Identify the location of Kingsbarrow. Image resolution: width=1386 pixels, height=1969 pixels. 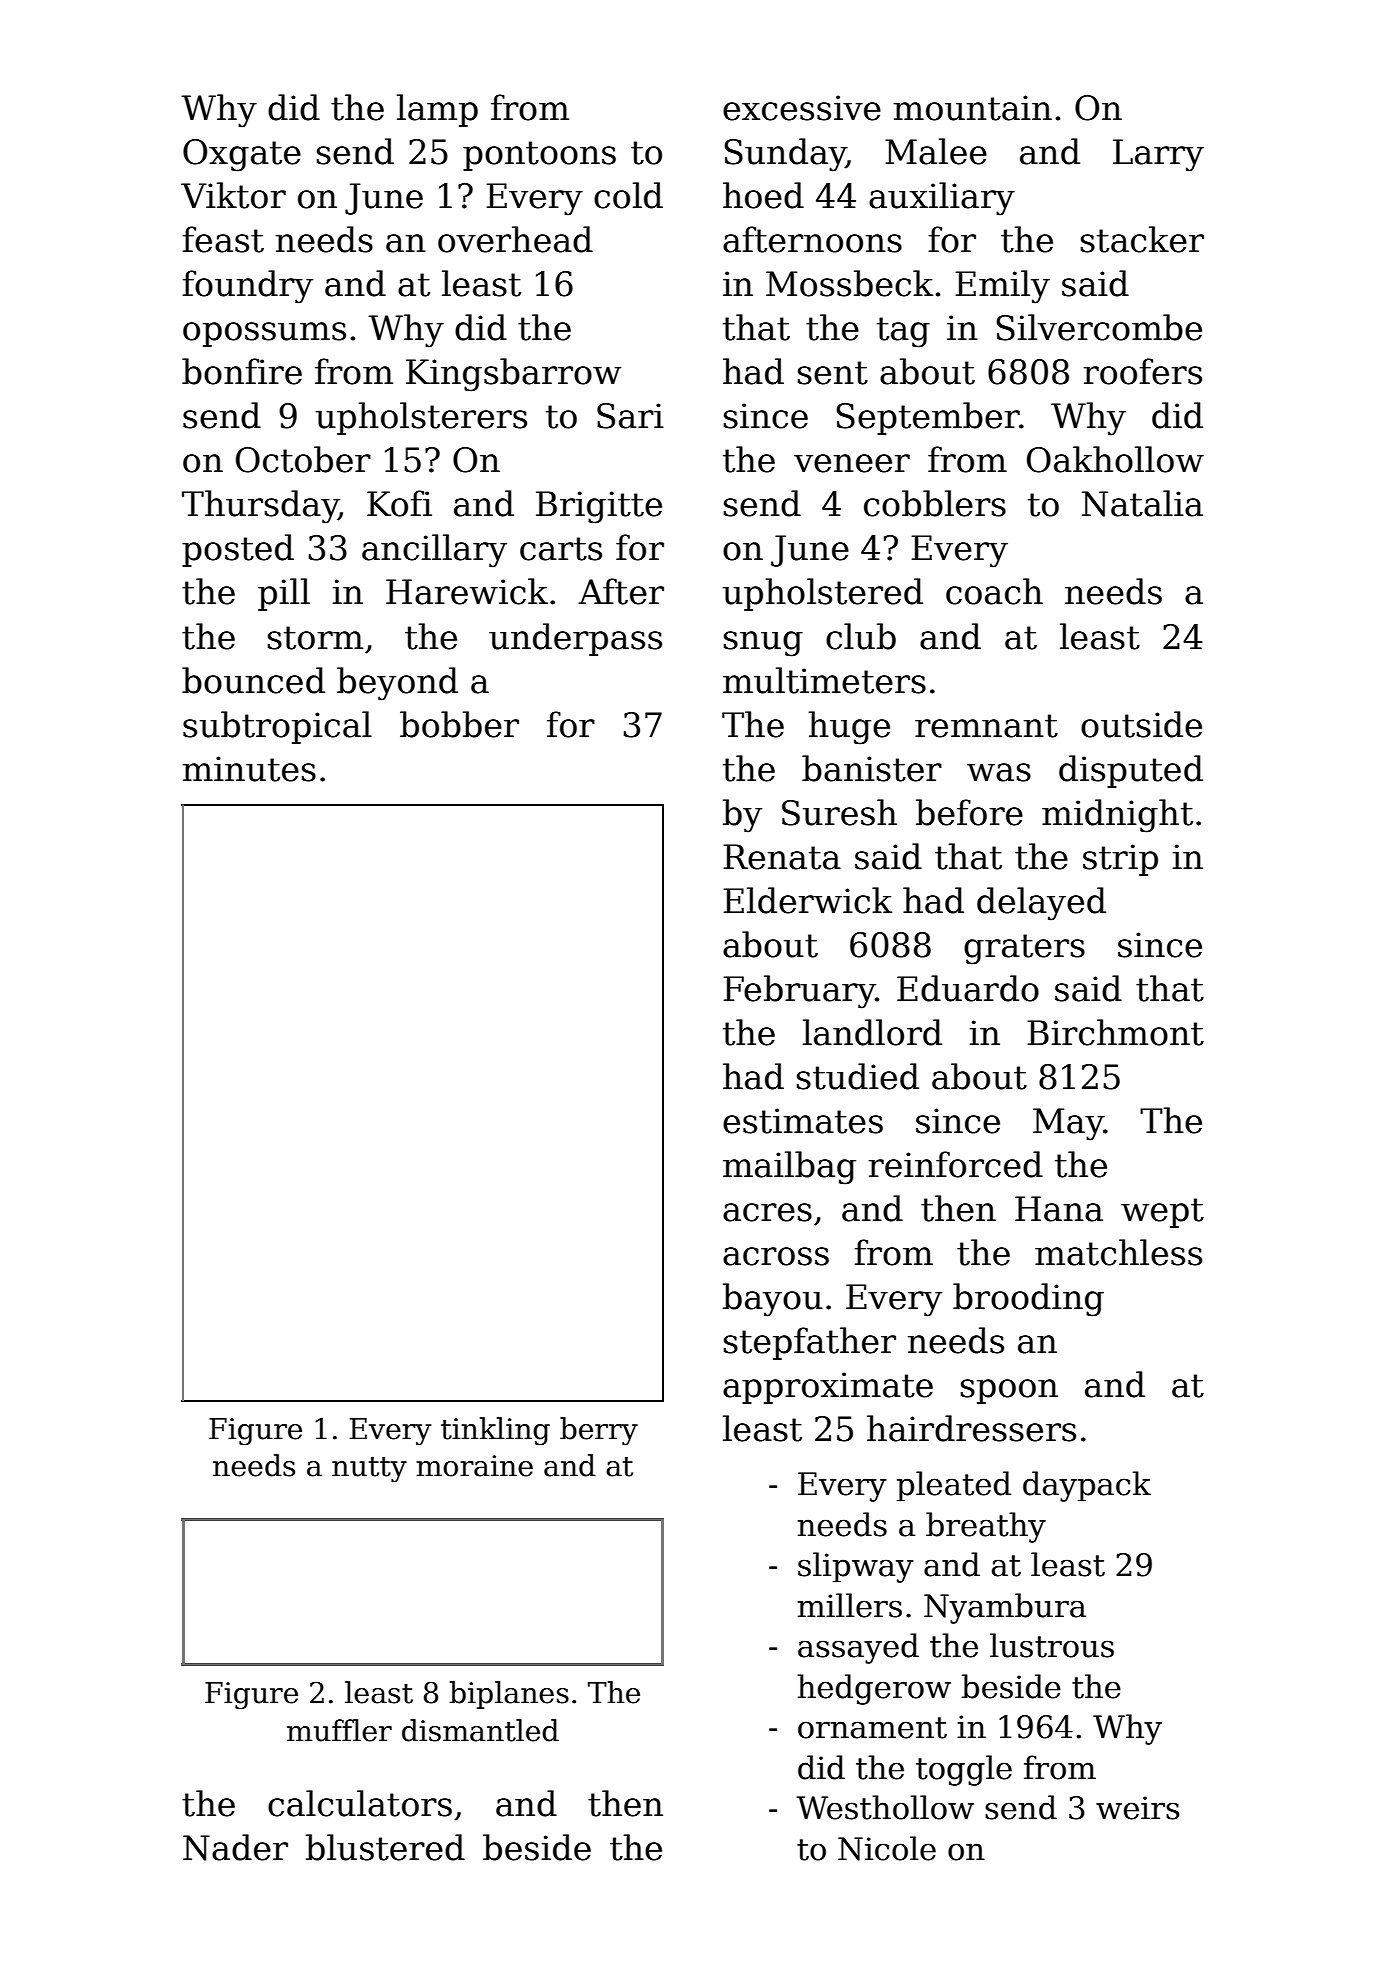
(513, 375).
